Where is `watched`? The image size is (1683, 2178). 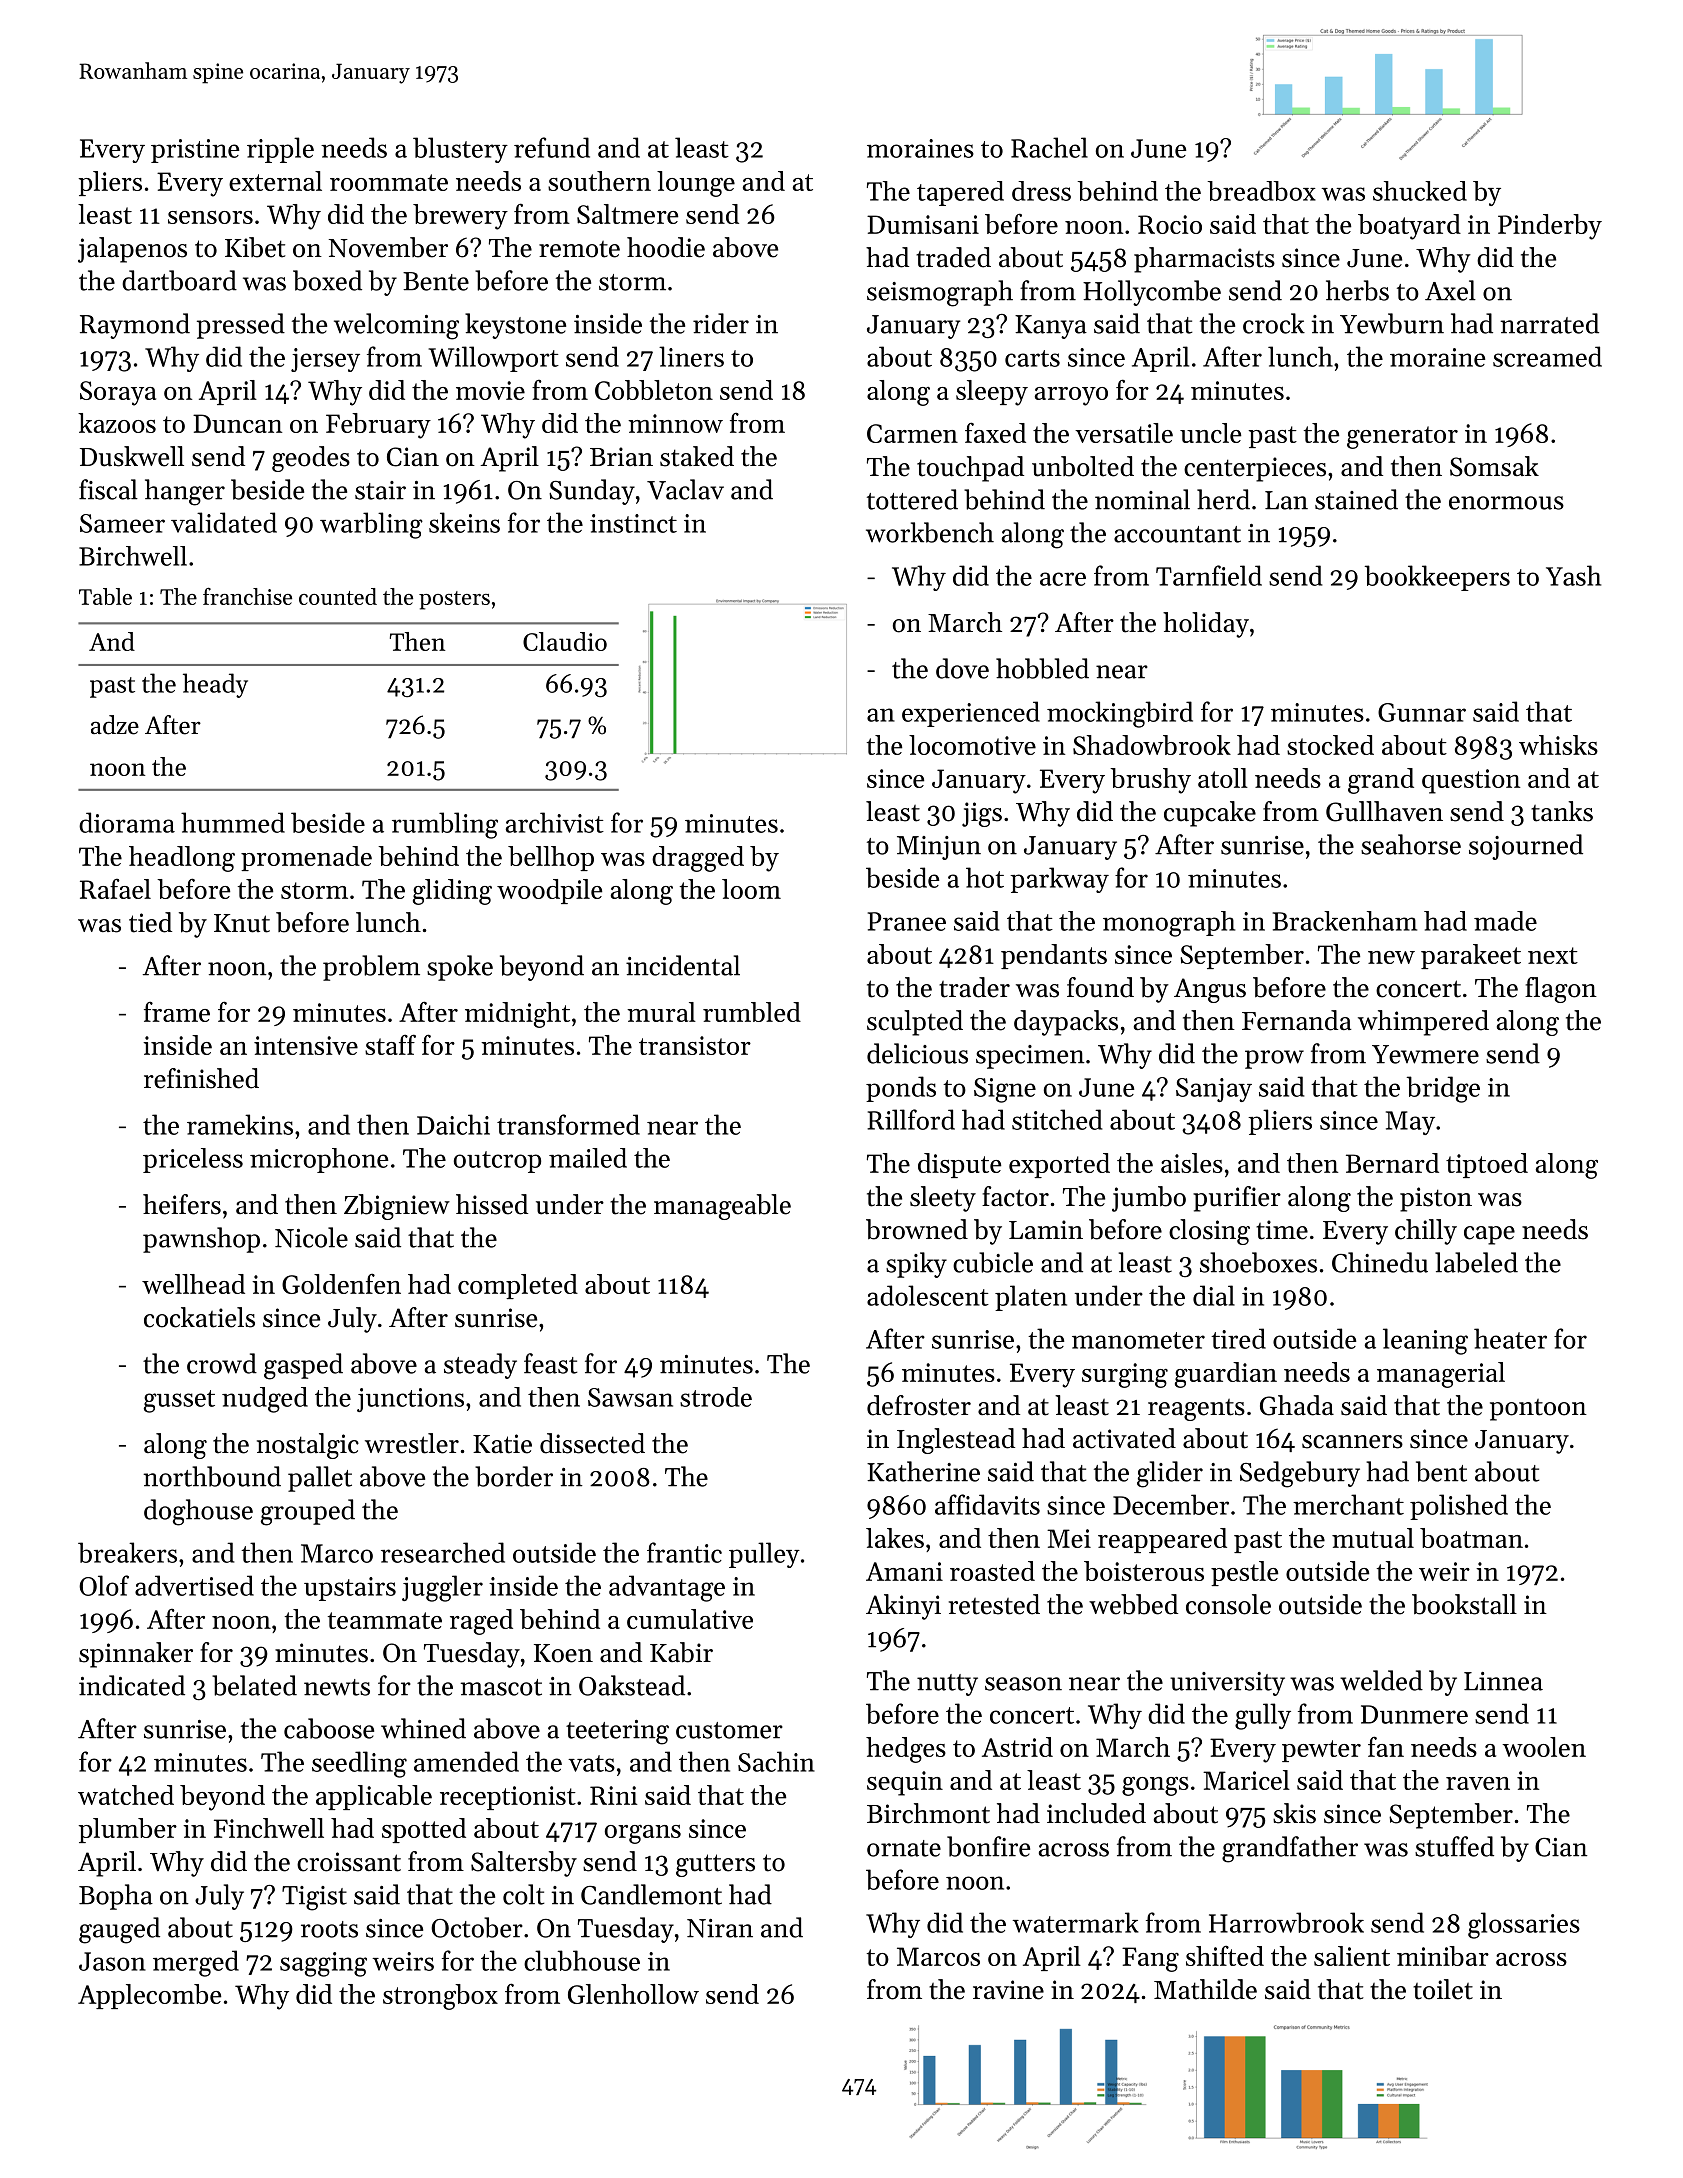 watched is located at coordinates (126, 1795).
